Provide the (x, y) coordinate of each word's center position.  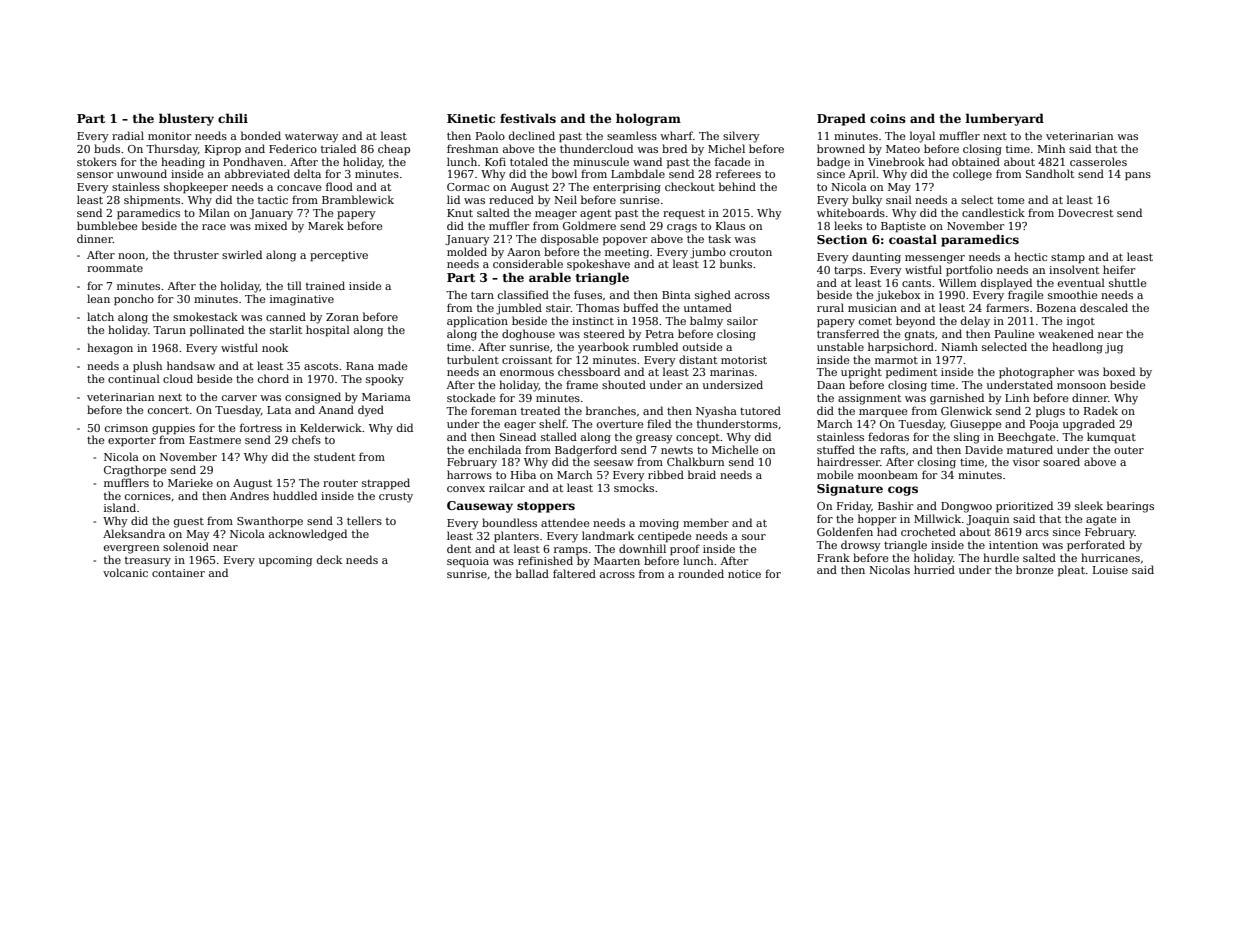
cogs (903, 491)
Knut (460, 213)
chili (233, 118)
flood (339, 186)
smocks (634, 487)
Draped (841, 119)
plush (147, 367)
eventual (1081, 282)
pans (1138, 176)
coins (888, 118)
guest (189, 523)
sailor (742, 320)
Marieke (190, 482)
